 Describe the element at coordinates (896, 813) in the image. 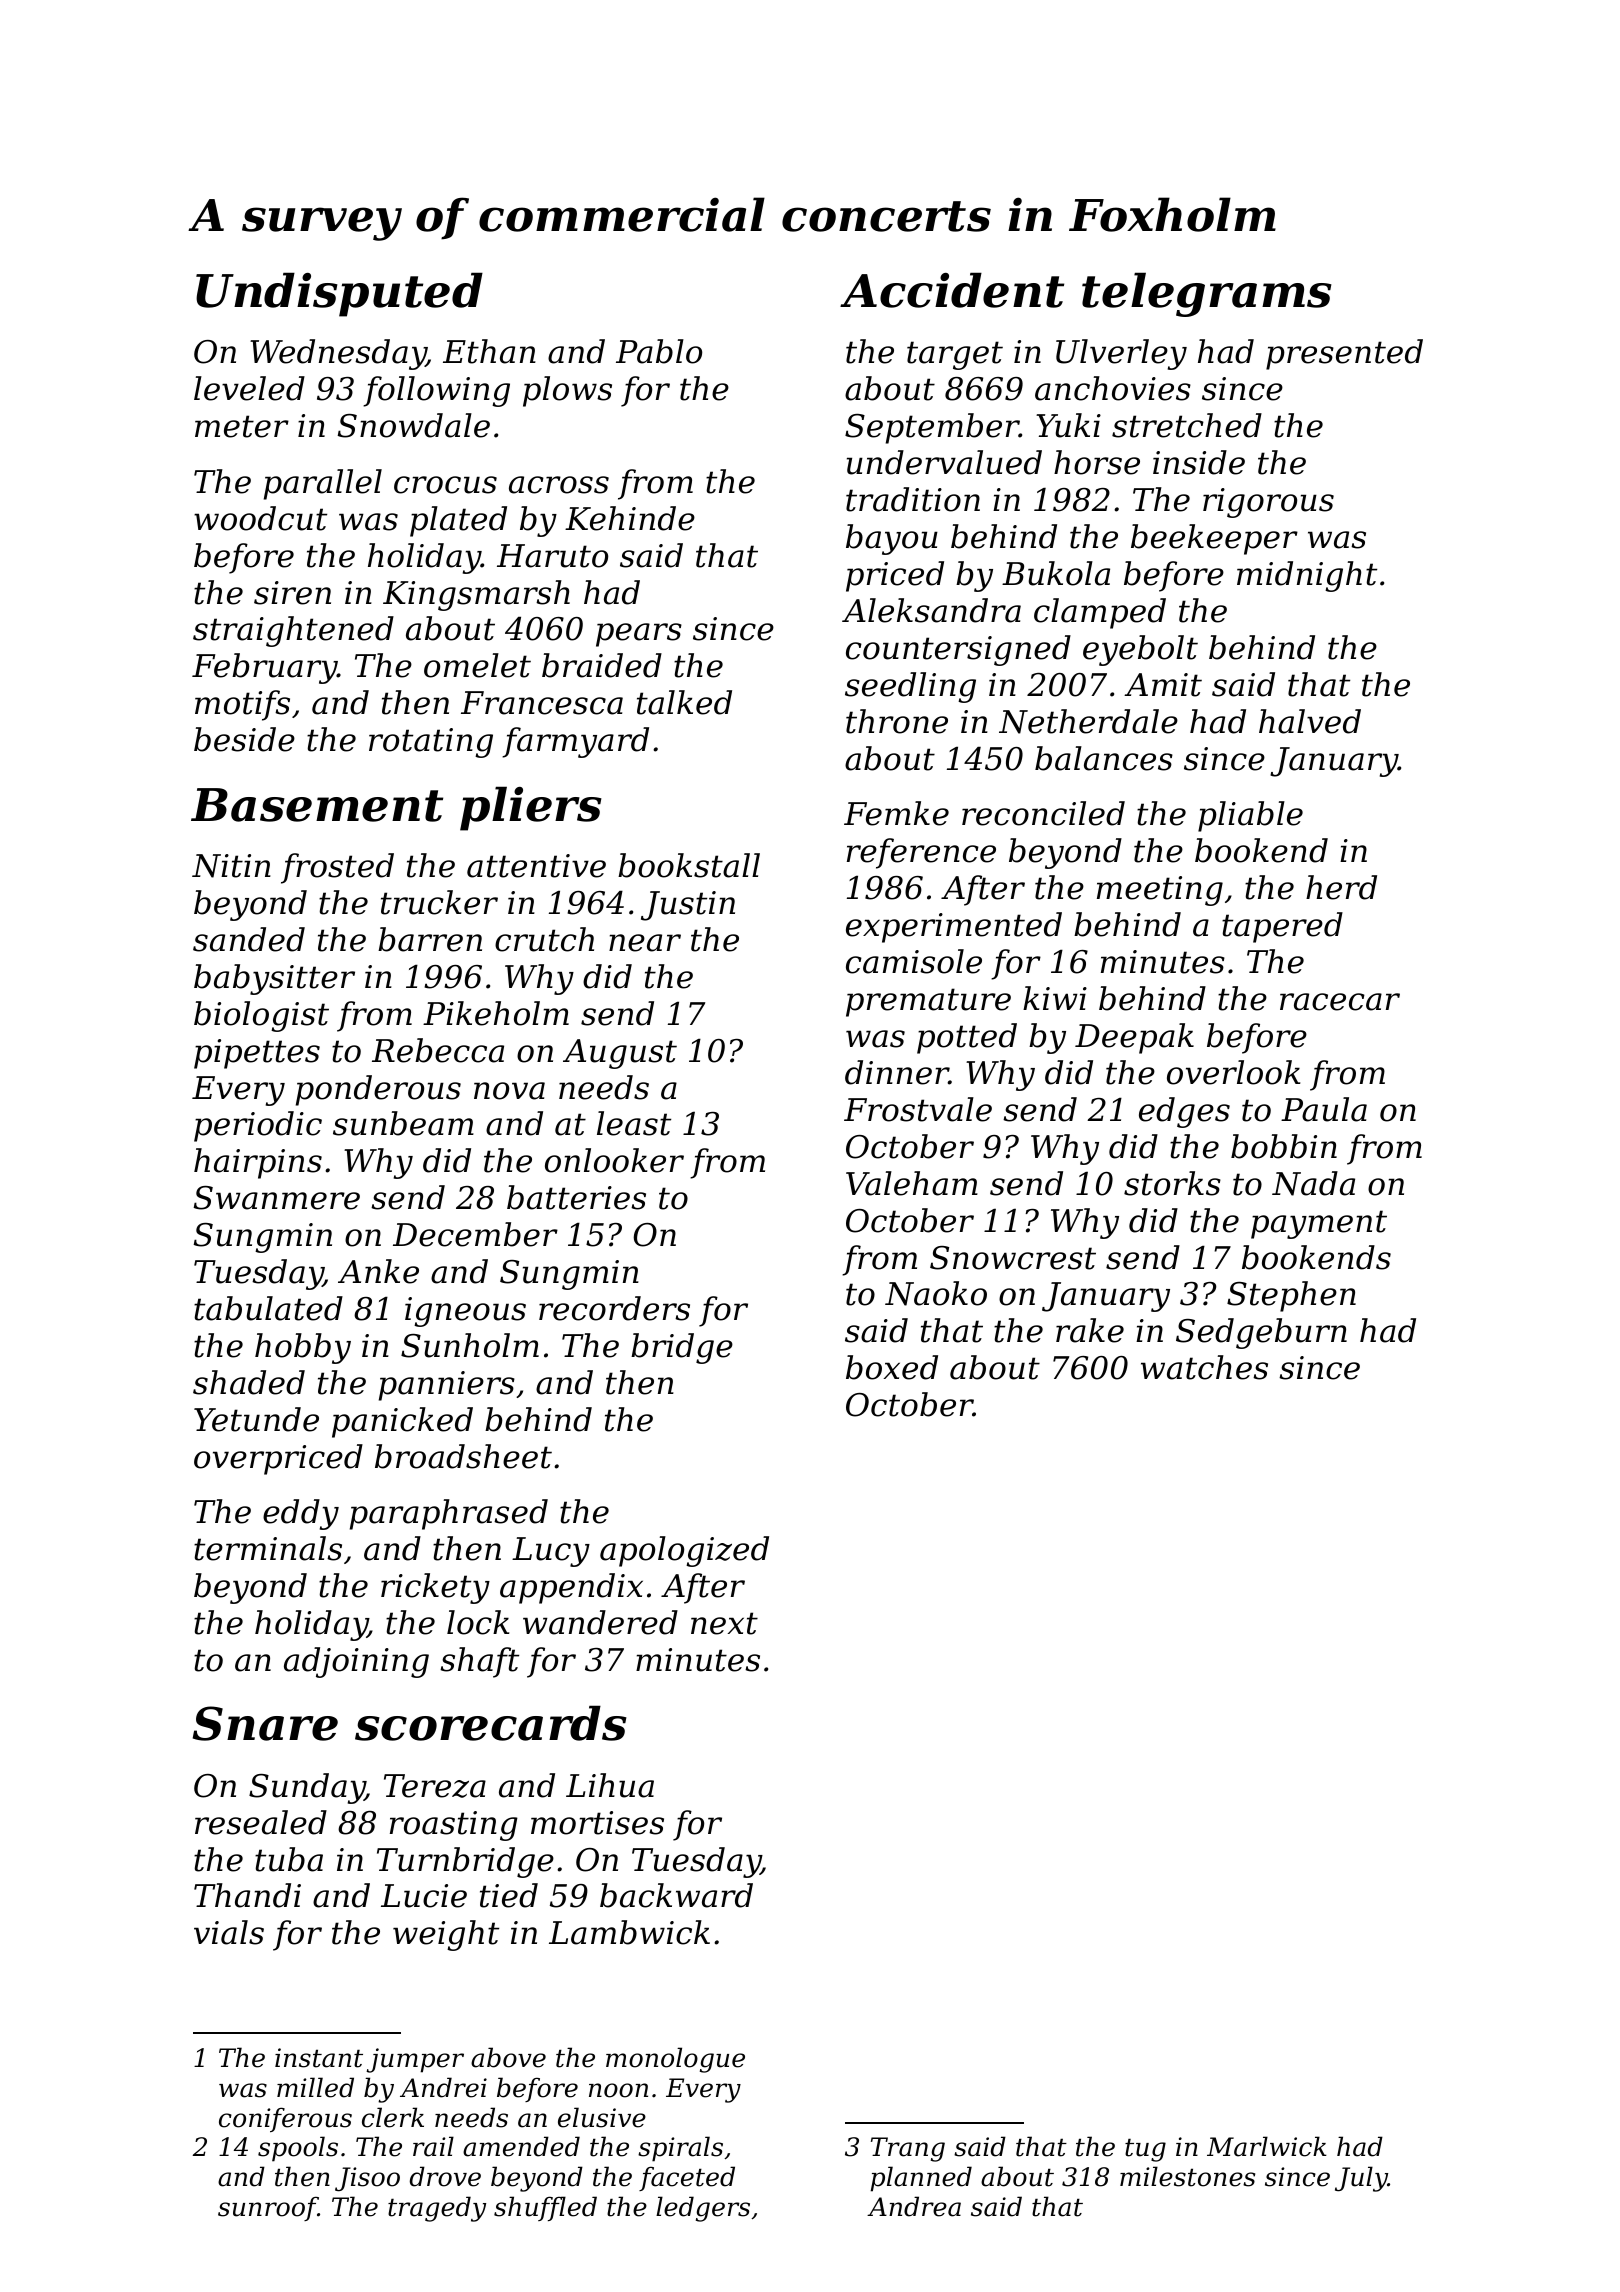

I see `Femke` at that location.
